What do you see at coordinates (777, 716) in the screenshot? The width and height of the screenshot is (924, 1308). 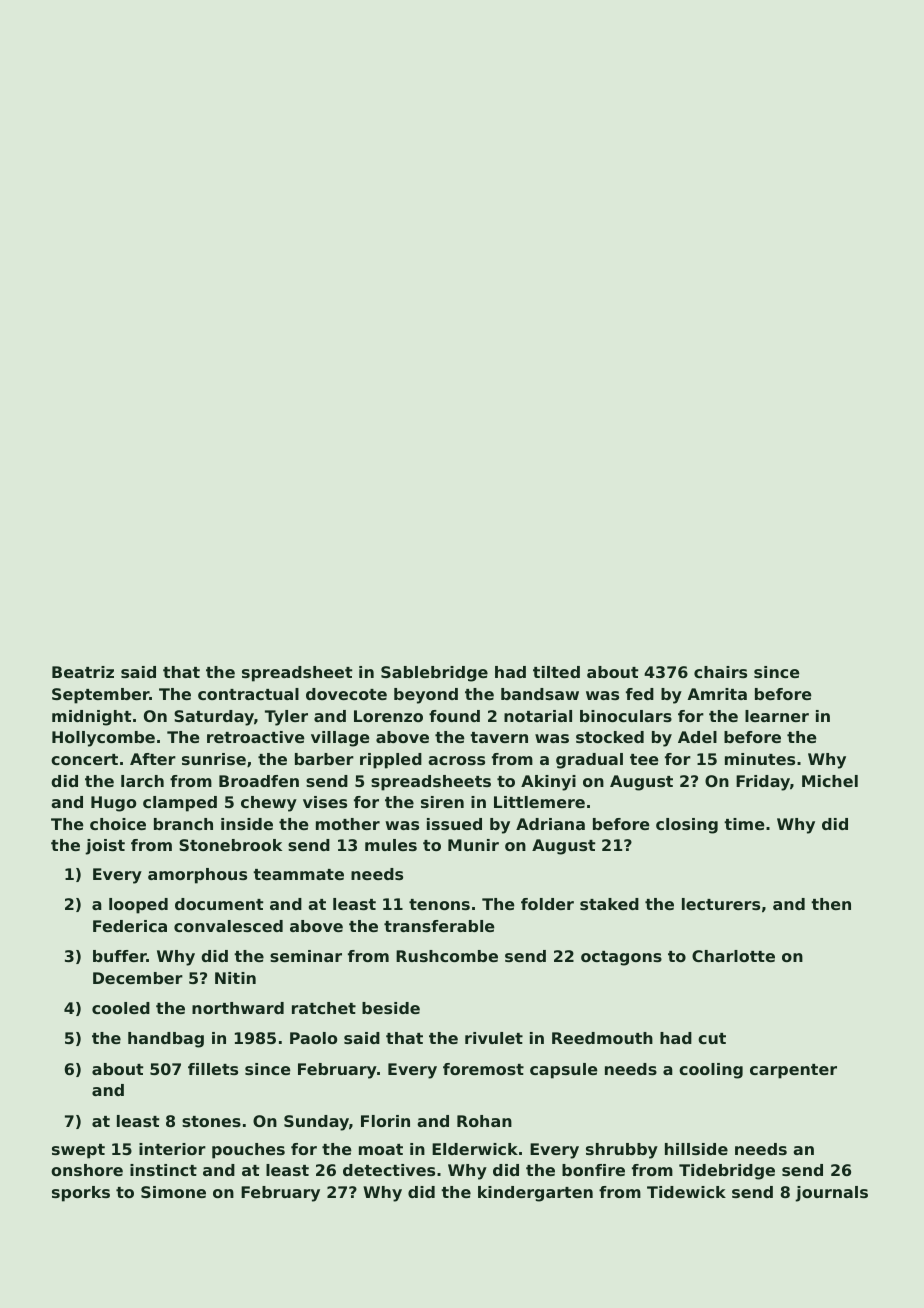 I see `learner` at bounding box center [777, 716].
